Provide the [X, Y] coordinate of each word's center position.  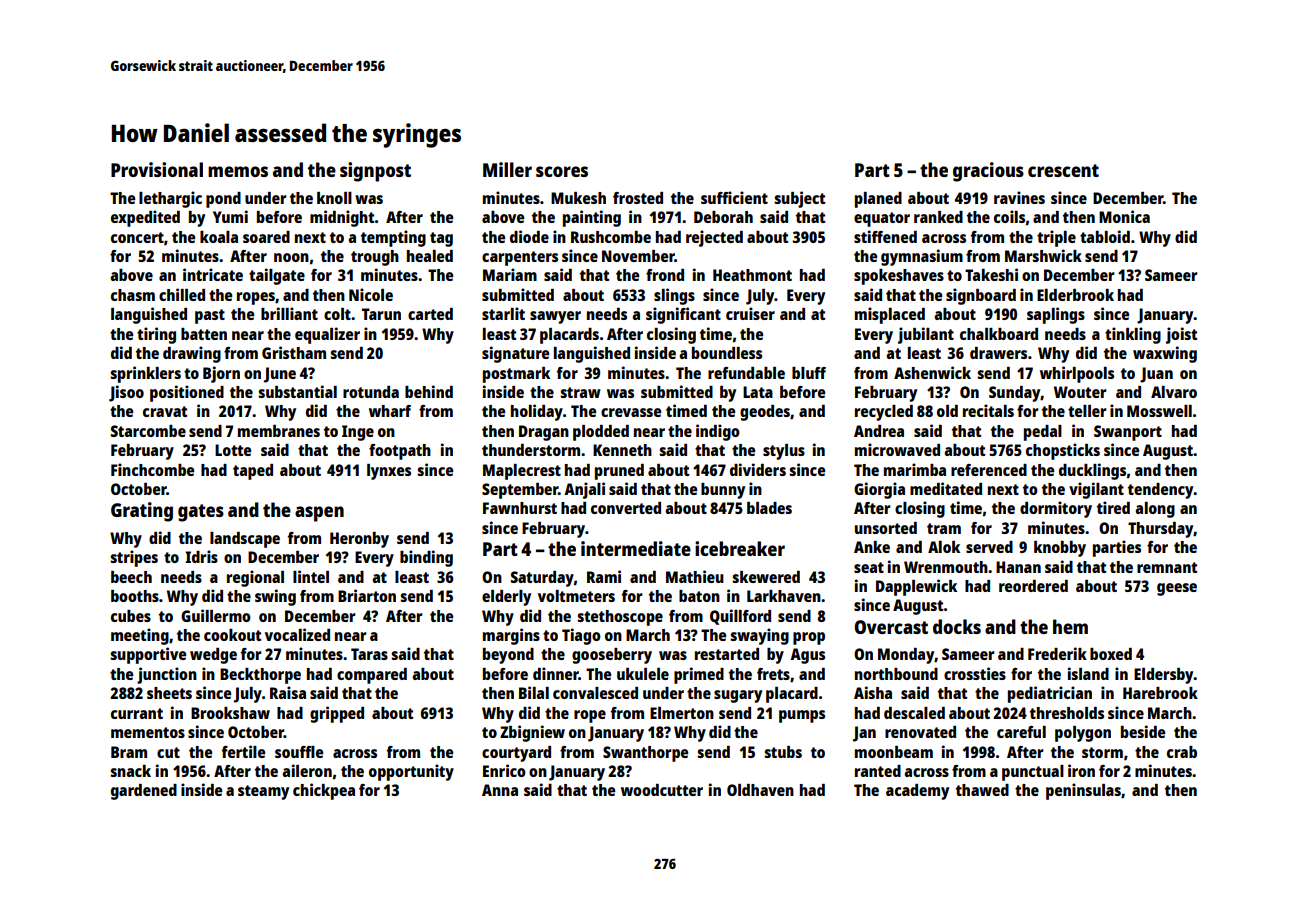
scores [562, 171]
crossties [975, 673]
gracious [988, 172]
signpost [375, 172]
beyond [508, 656]
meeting [140, 636]
